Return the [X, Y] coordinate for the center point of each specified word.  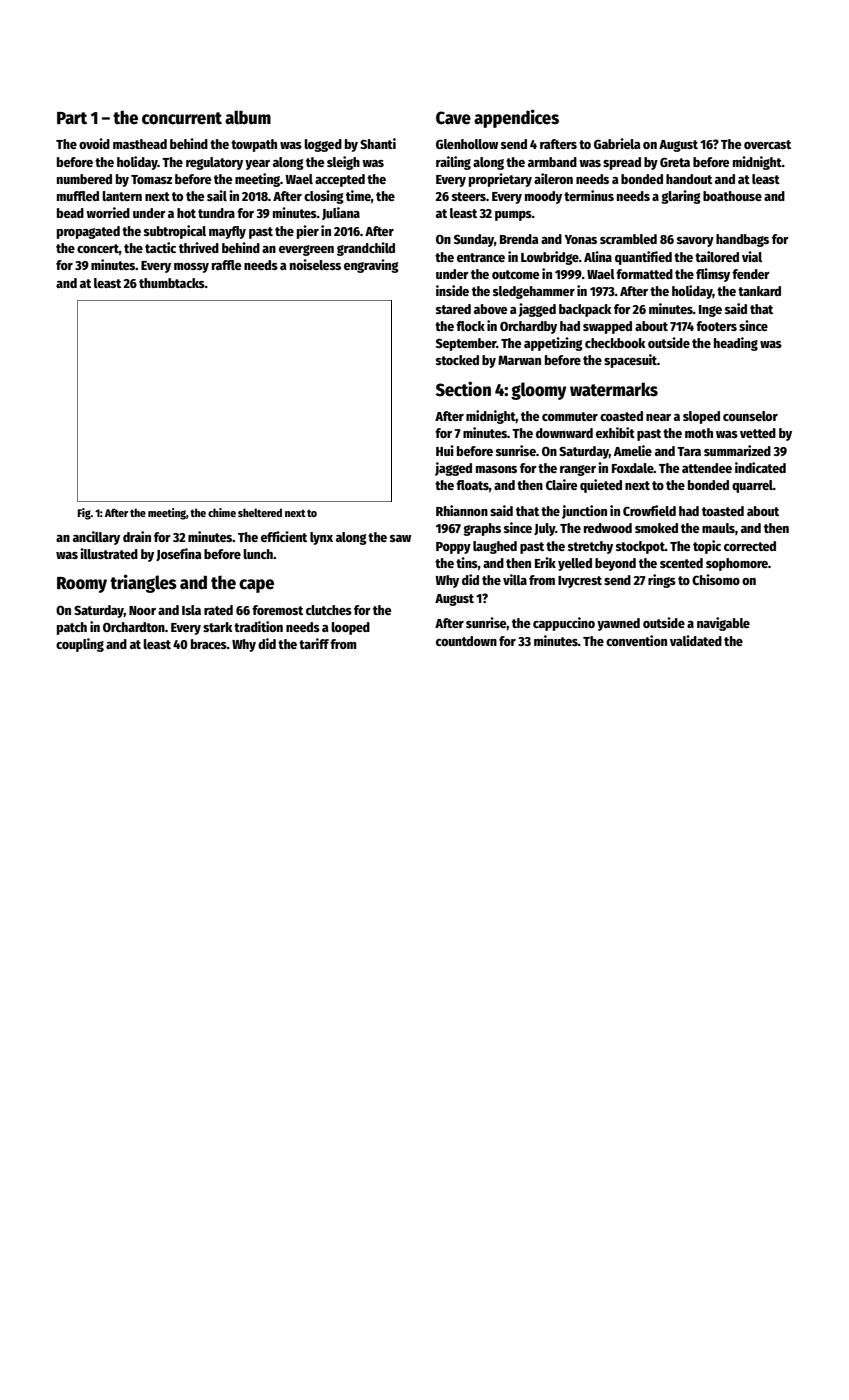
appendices [516, 118]
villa [515, 579]
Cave [453, 118]
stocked [457, 360]
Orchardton [134, 627]
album [248, 117]
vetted [758, 433]
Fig [84, 514]
